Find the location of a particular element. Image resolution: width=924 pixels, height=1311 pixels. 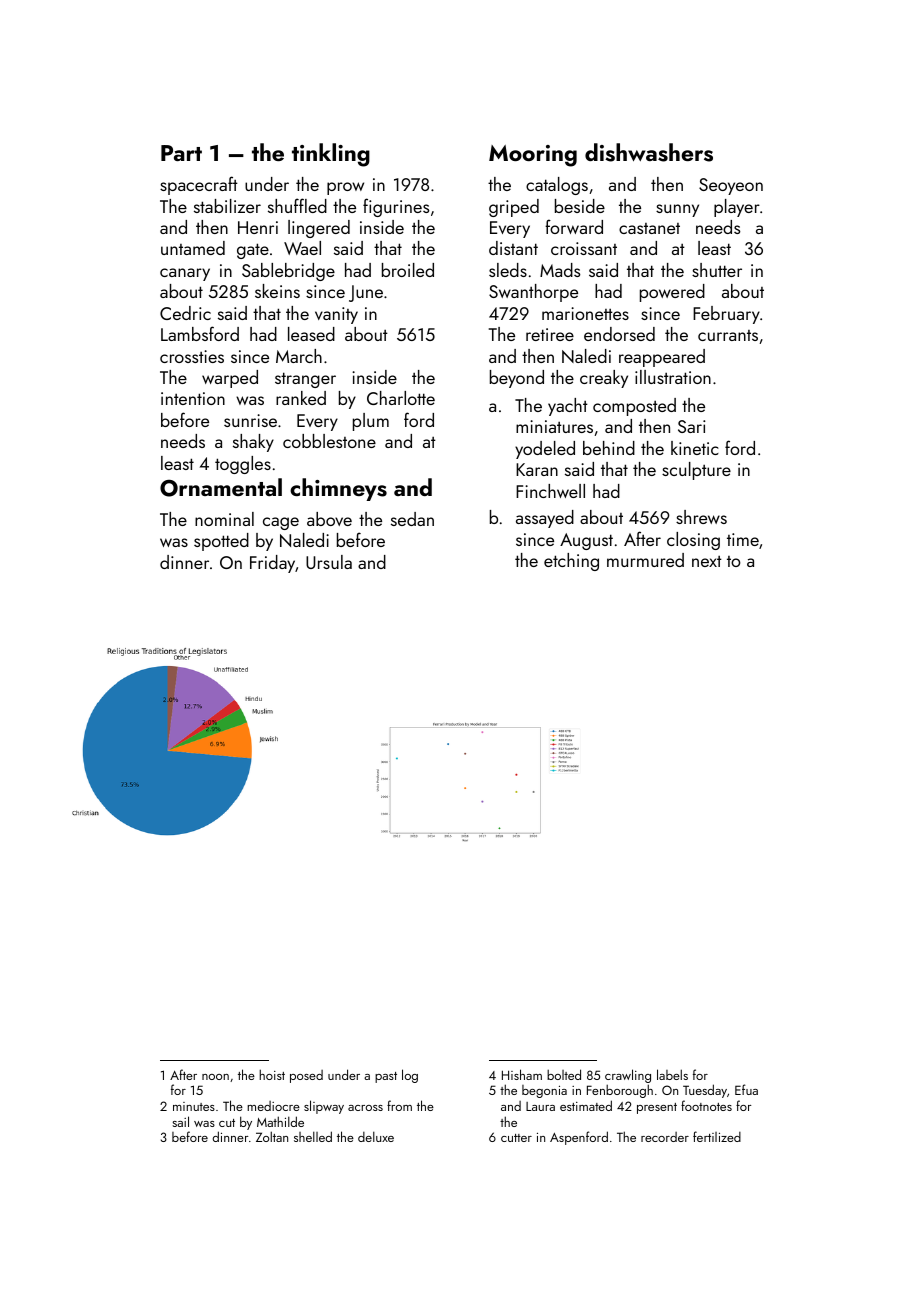

vanity is located at coordinates (336, 315).
